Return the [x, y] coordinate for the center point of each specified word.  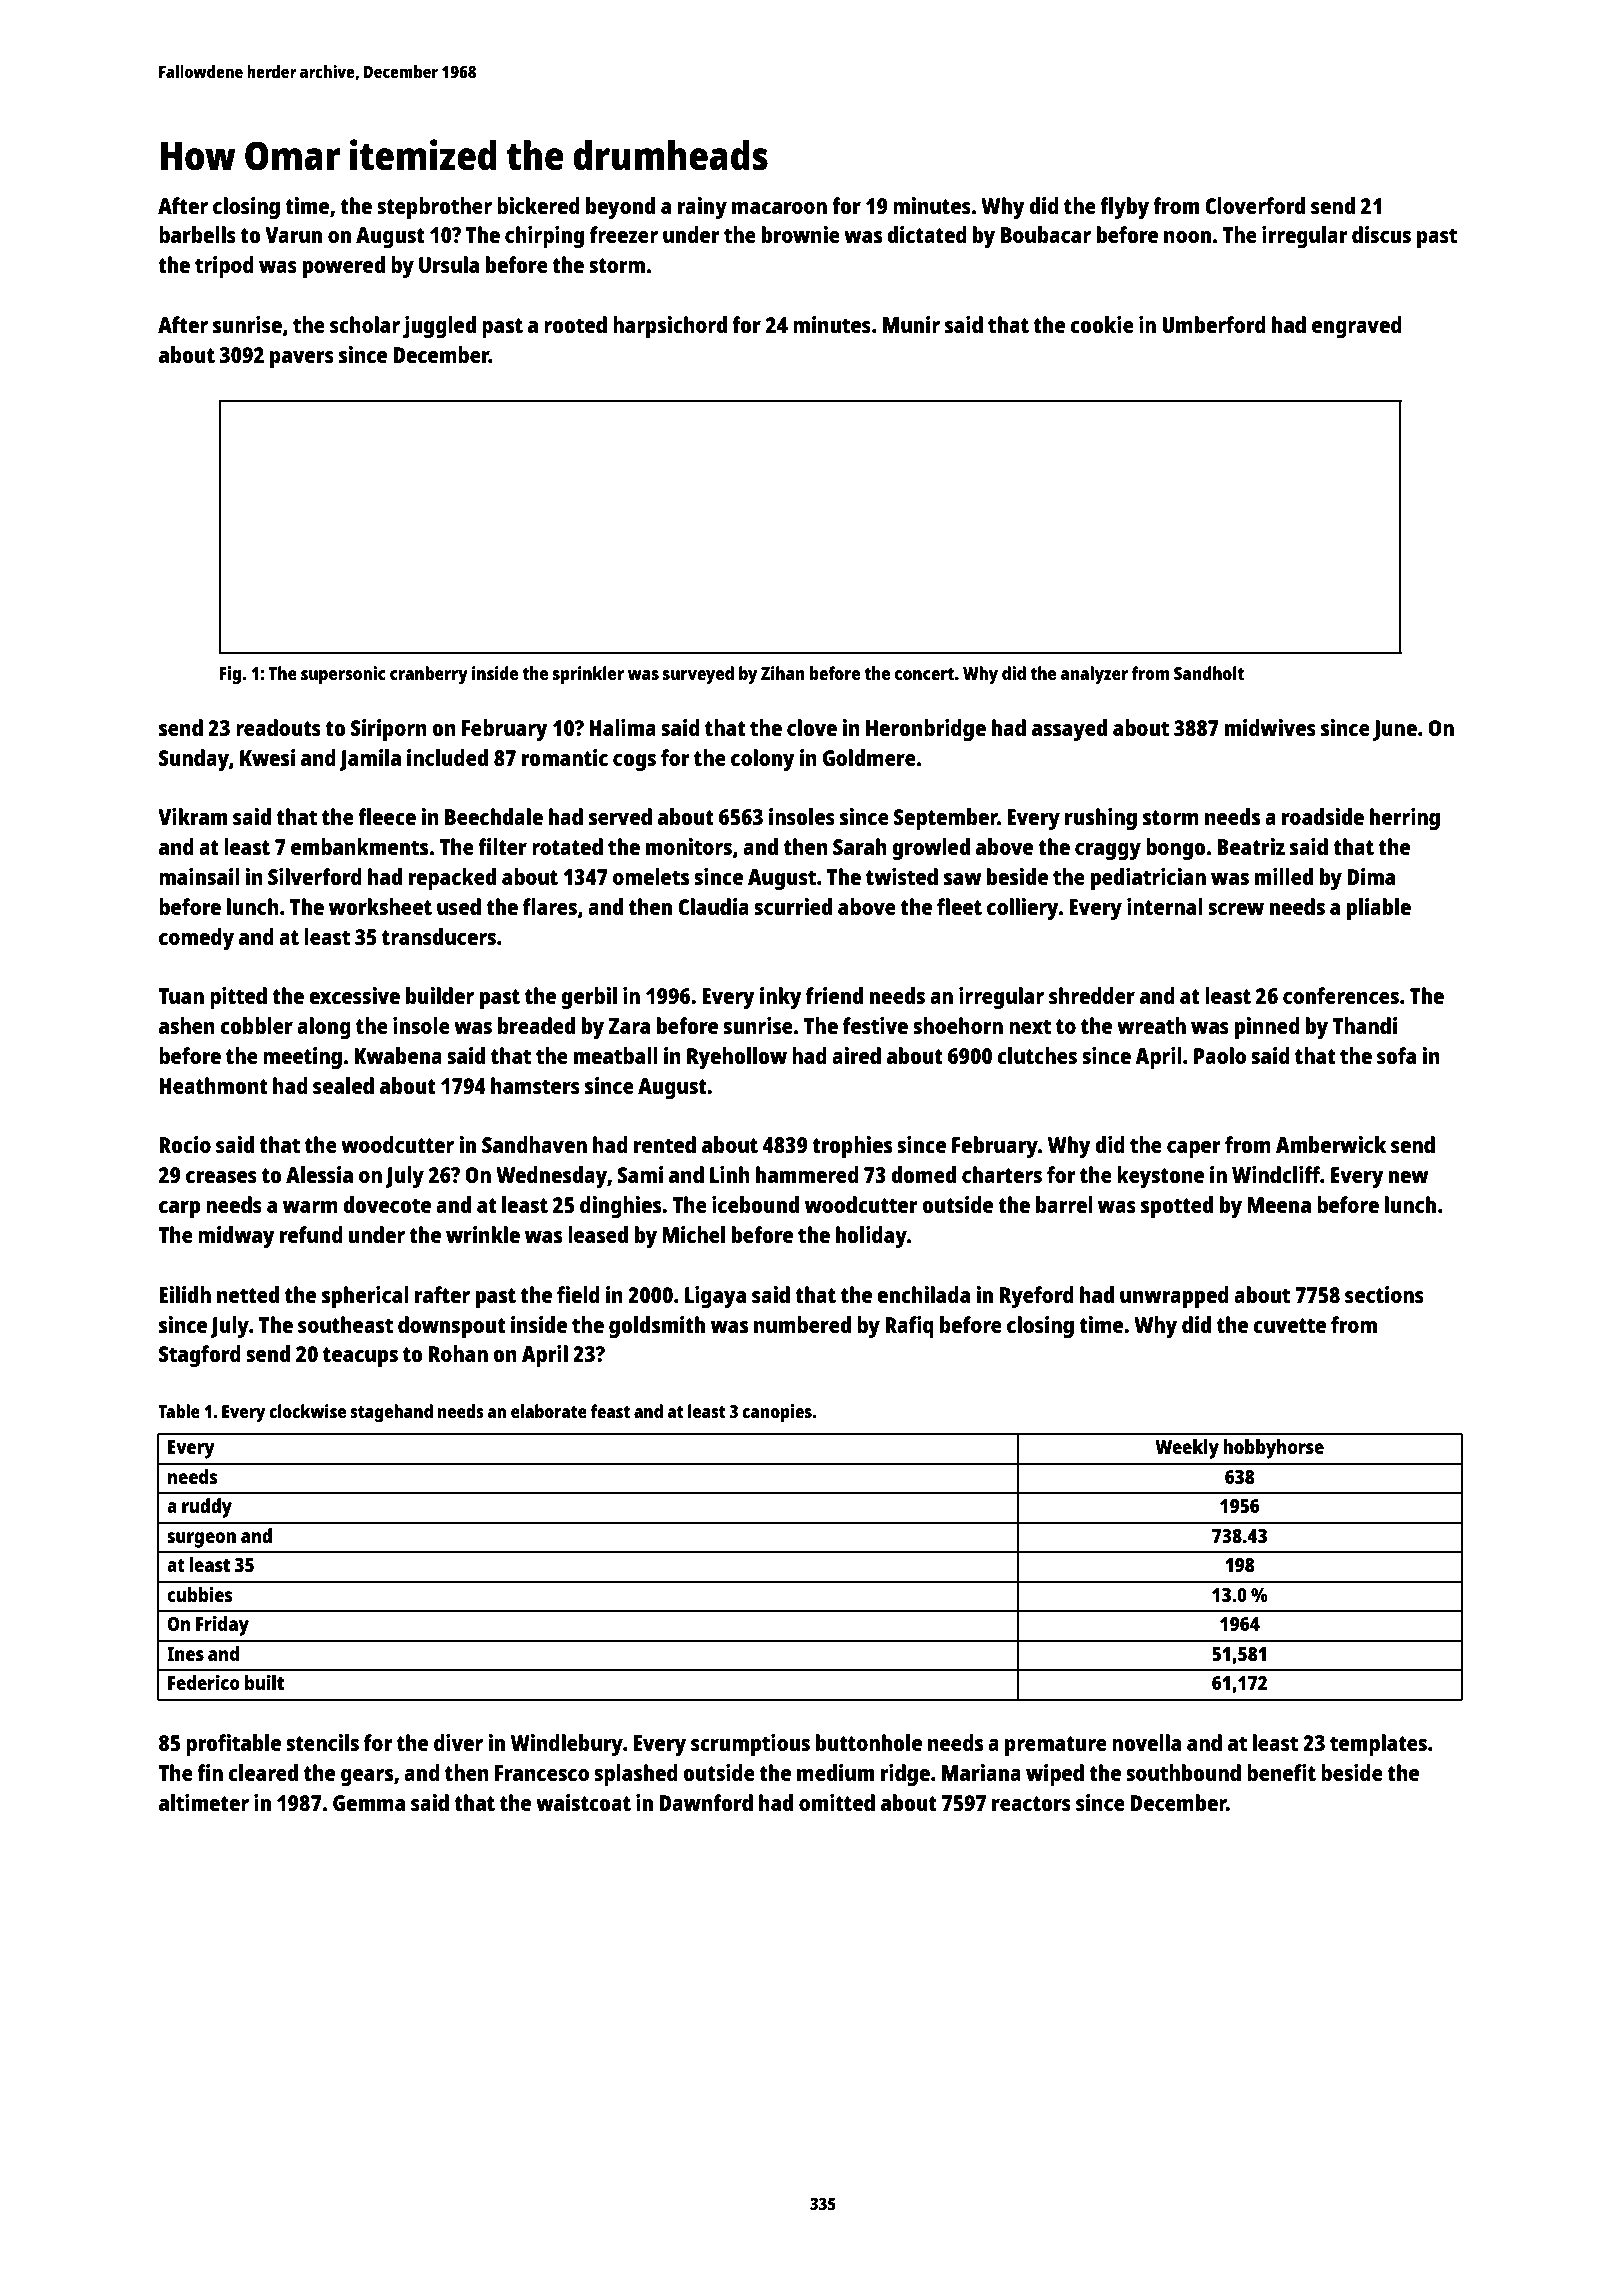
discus [1381, 234]
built [264, 1682]
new [1409, 1177]
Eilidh [185, 1294]
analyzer [1094, 675]
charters [1002, 1174]
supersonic [343, 675]
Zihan [783, 673]
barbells [197, 234]
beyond [620, 208]
